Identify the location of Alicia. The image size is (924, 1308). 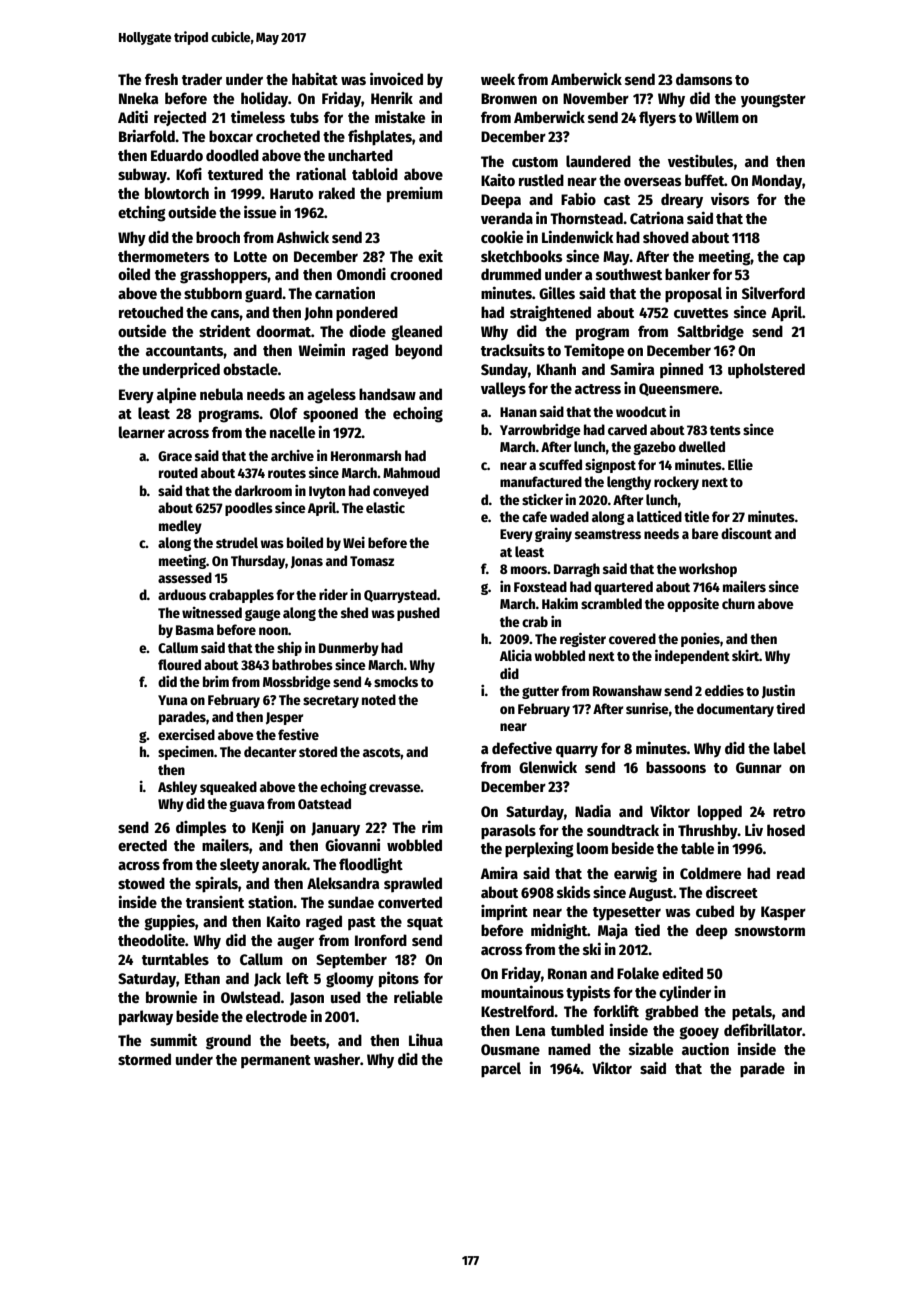
(516, 655).
